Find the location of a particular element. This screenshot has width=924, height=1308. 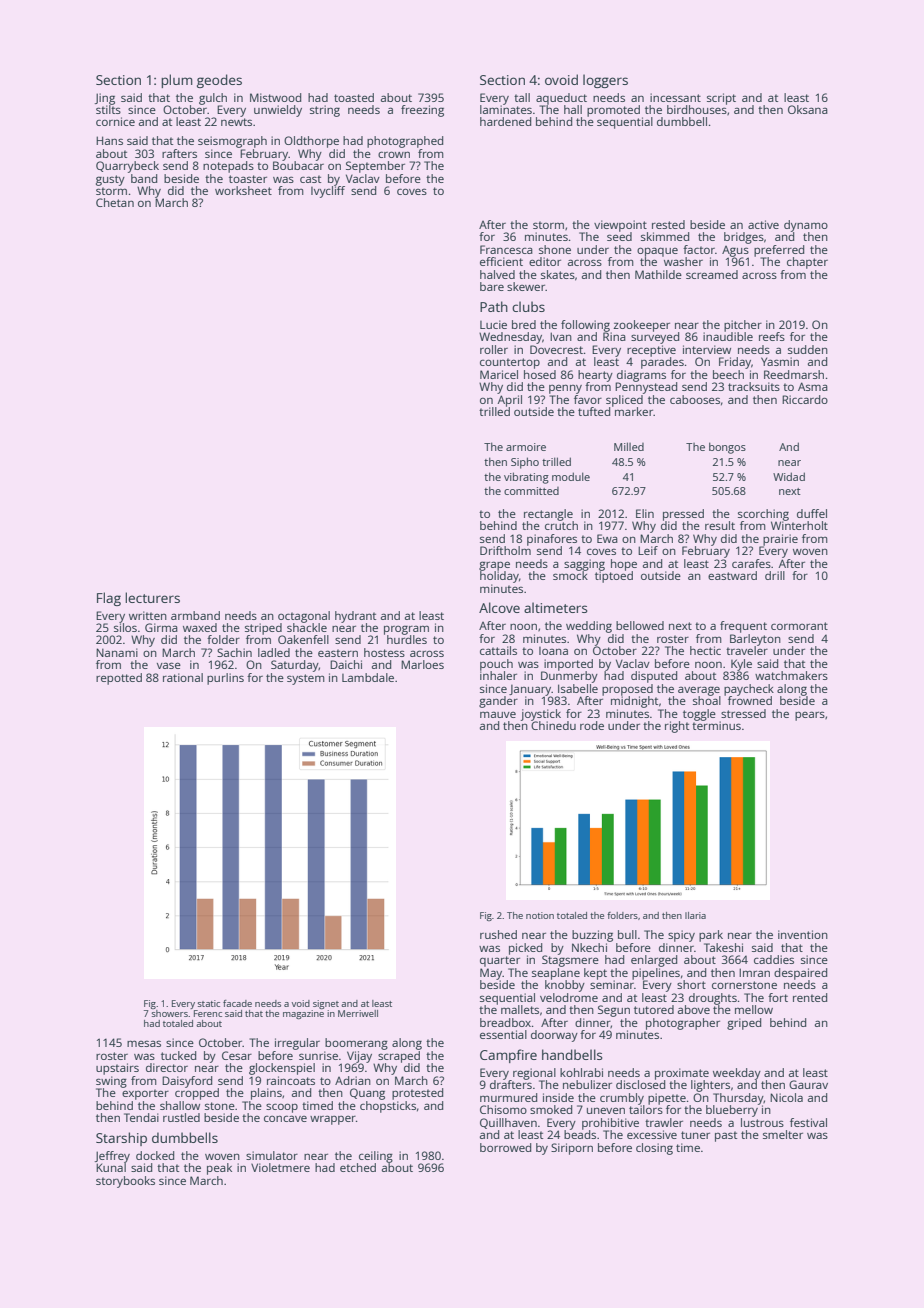

Flag is located at coordinates (109, 599).
